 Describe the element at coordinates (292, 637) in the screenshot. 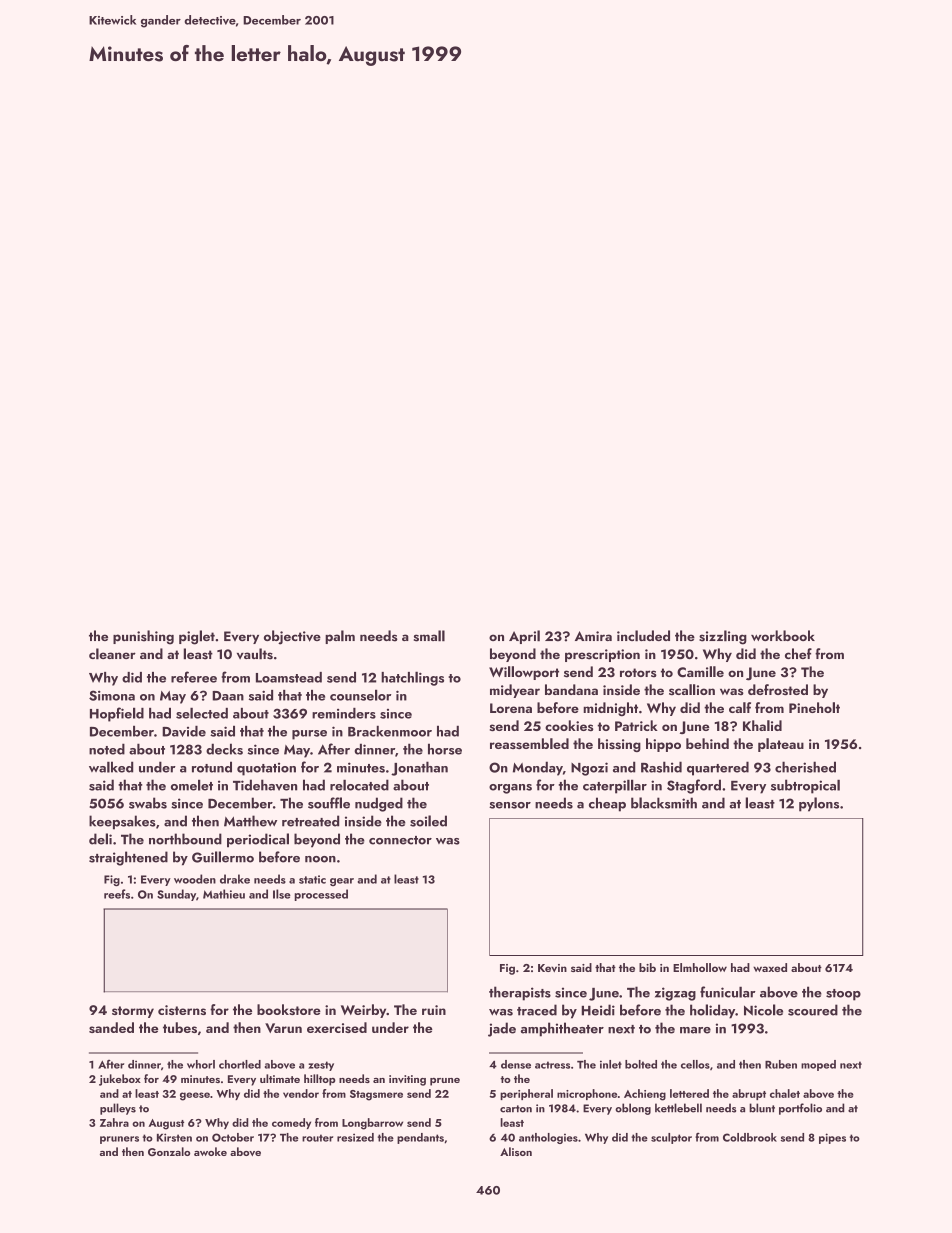

I see `objective` at that location.
